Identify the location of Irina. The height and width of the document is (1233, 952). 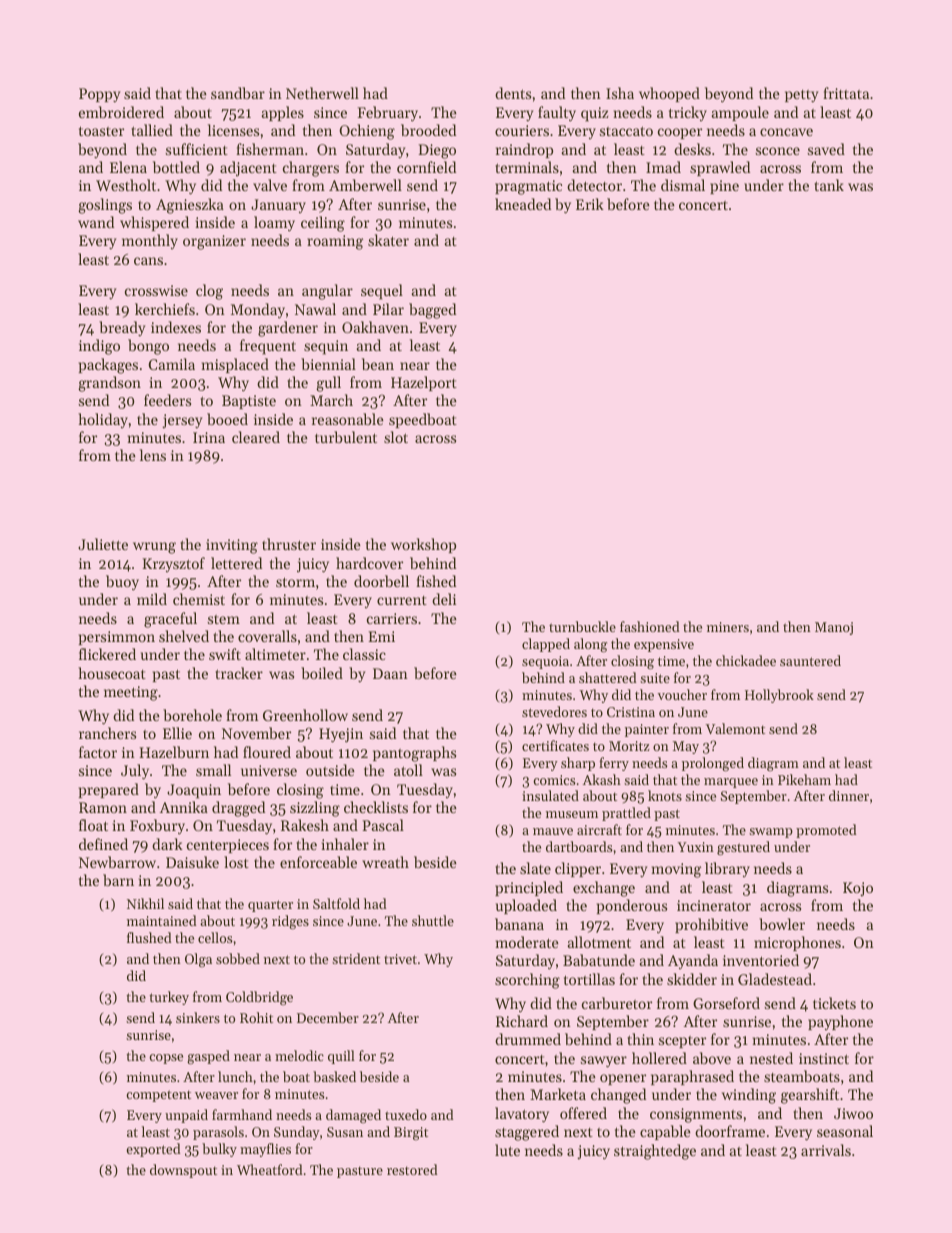
(209, 437).
